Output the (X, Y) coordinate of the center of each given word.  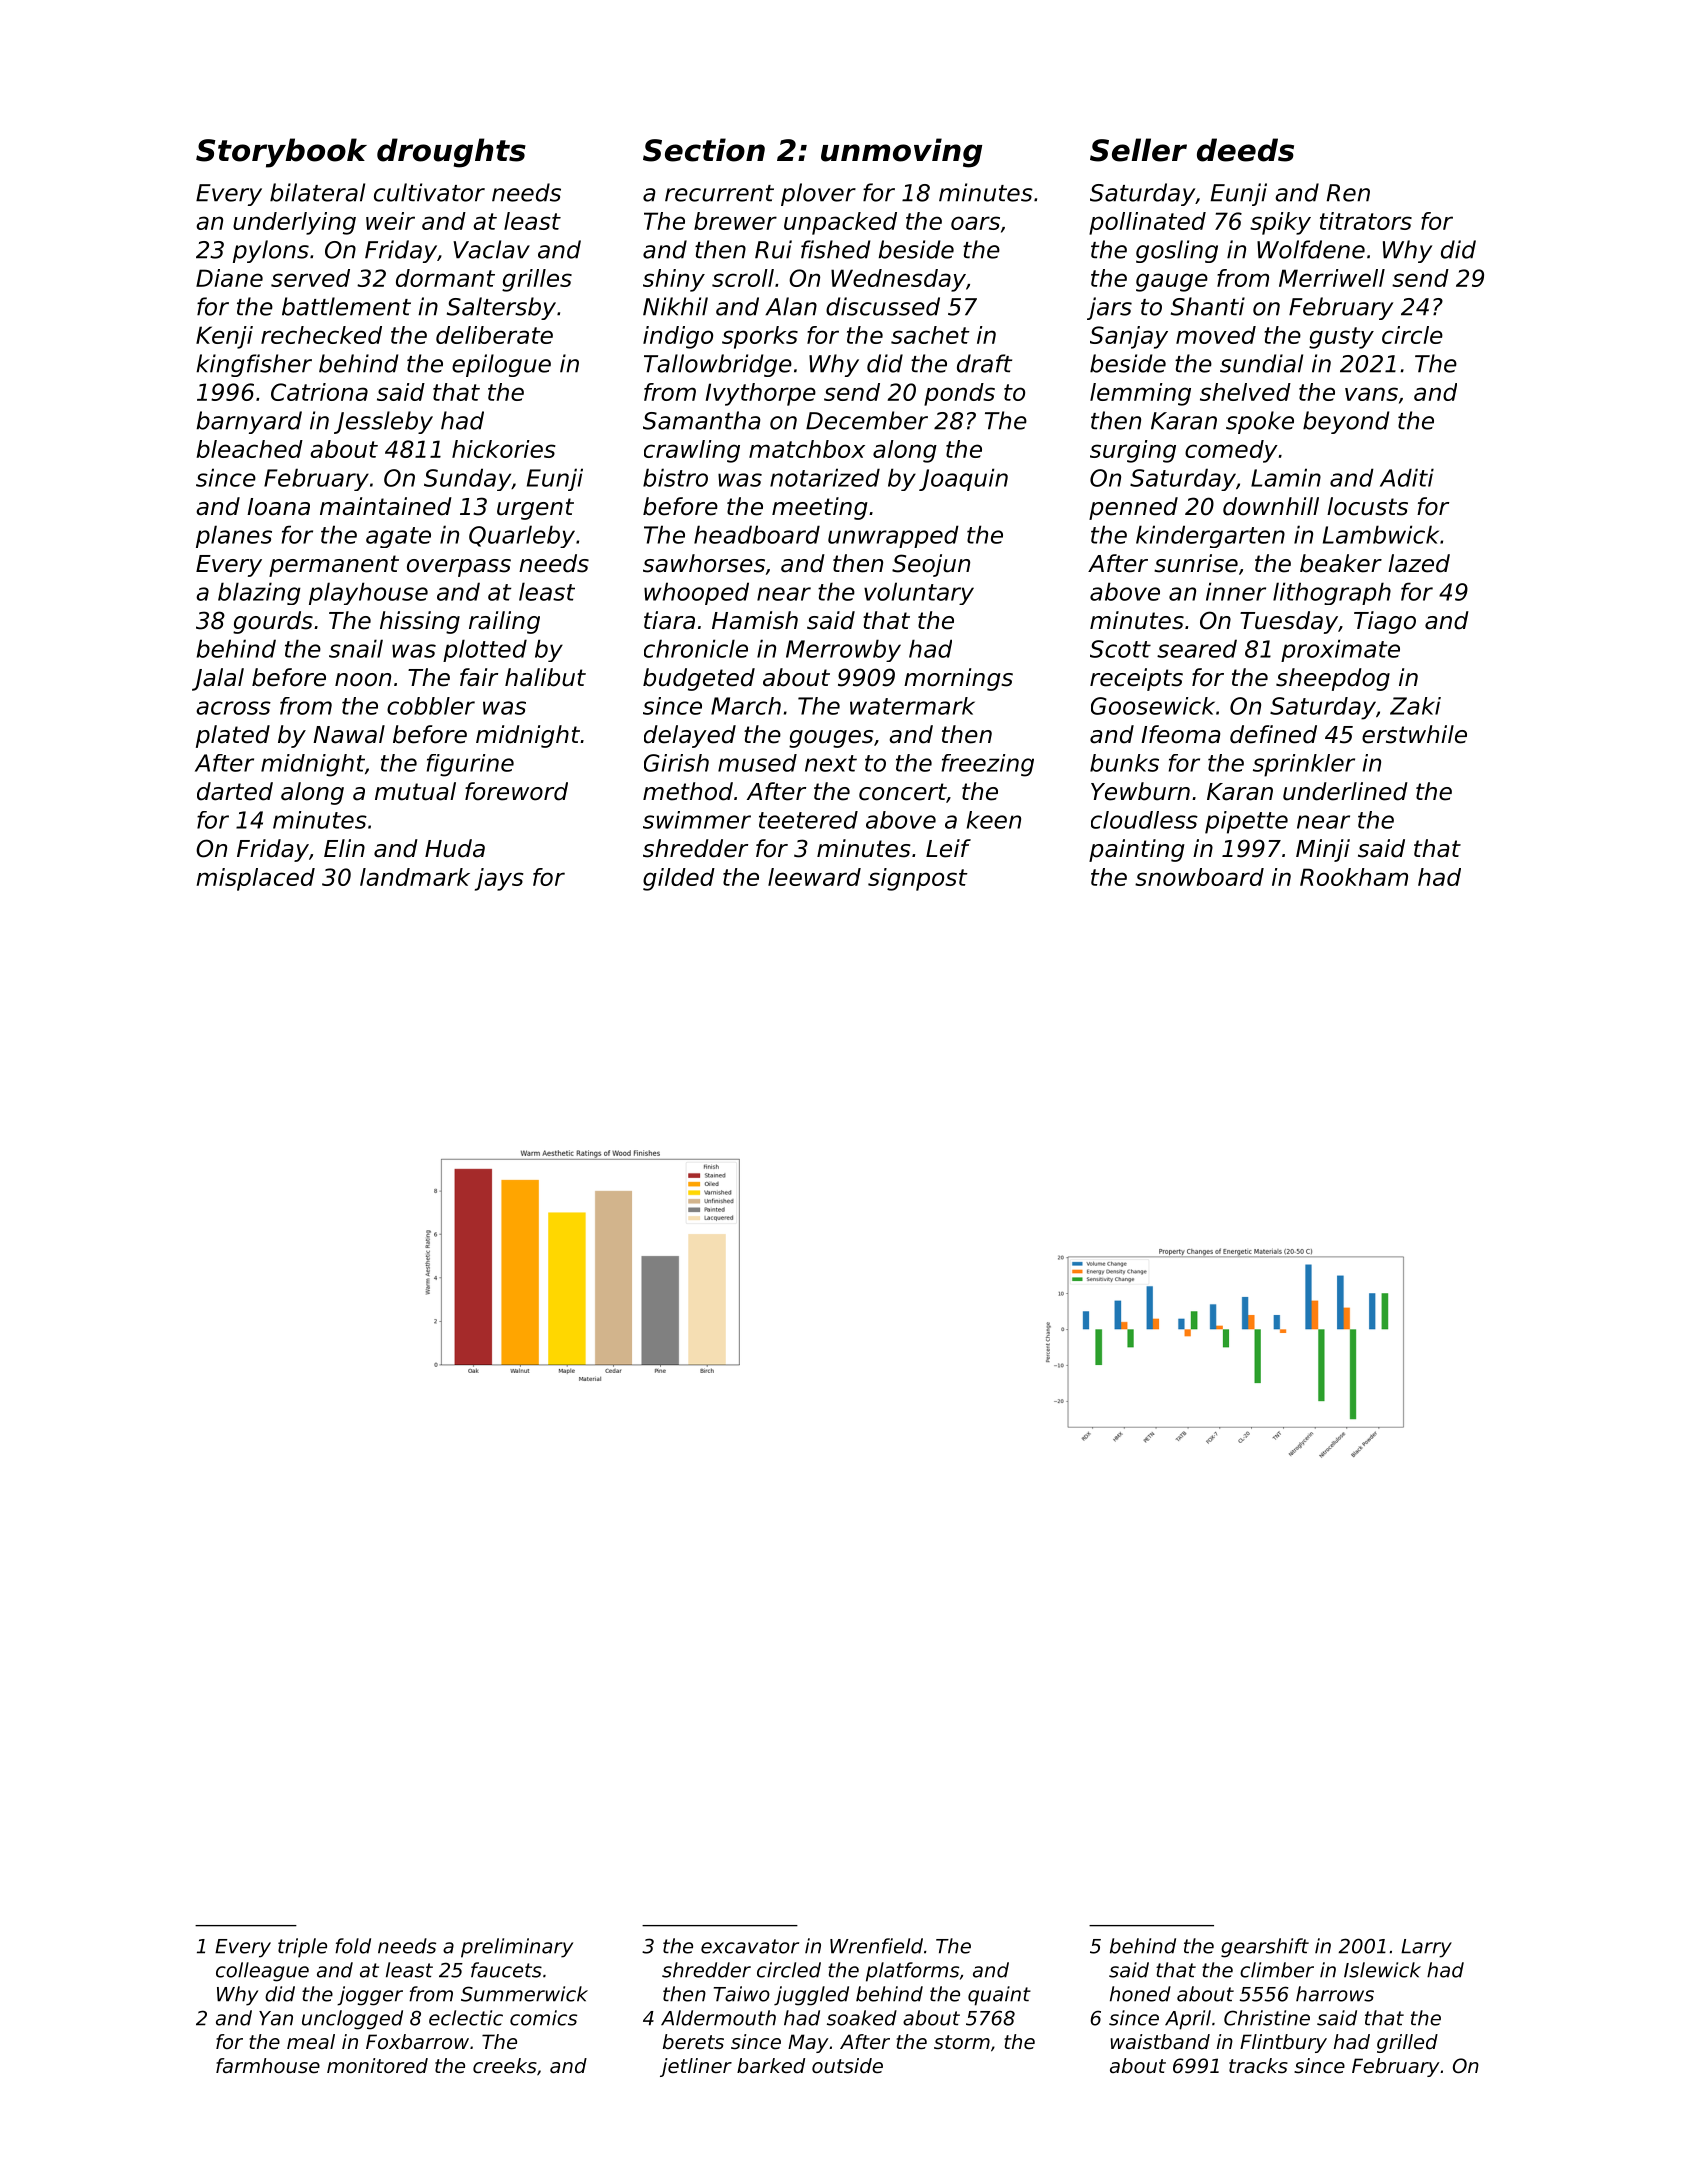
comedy (1231, 451)
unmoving (901, 153)
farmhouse (268, 2066)
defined (1273, 734)
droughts (451, 153)
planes (234, 536)
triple (302, 1948)
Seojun (931, 565)
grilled (1407, 2043)
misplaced (255, 879)
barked (771, 2066)
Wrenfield (876, 1946)
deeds (1245, 150)
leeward (814, 877)
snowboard (1199, 877)
